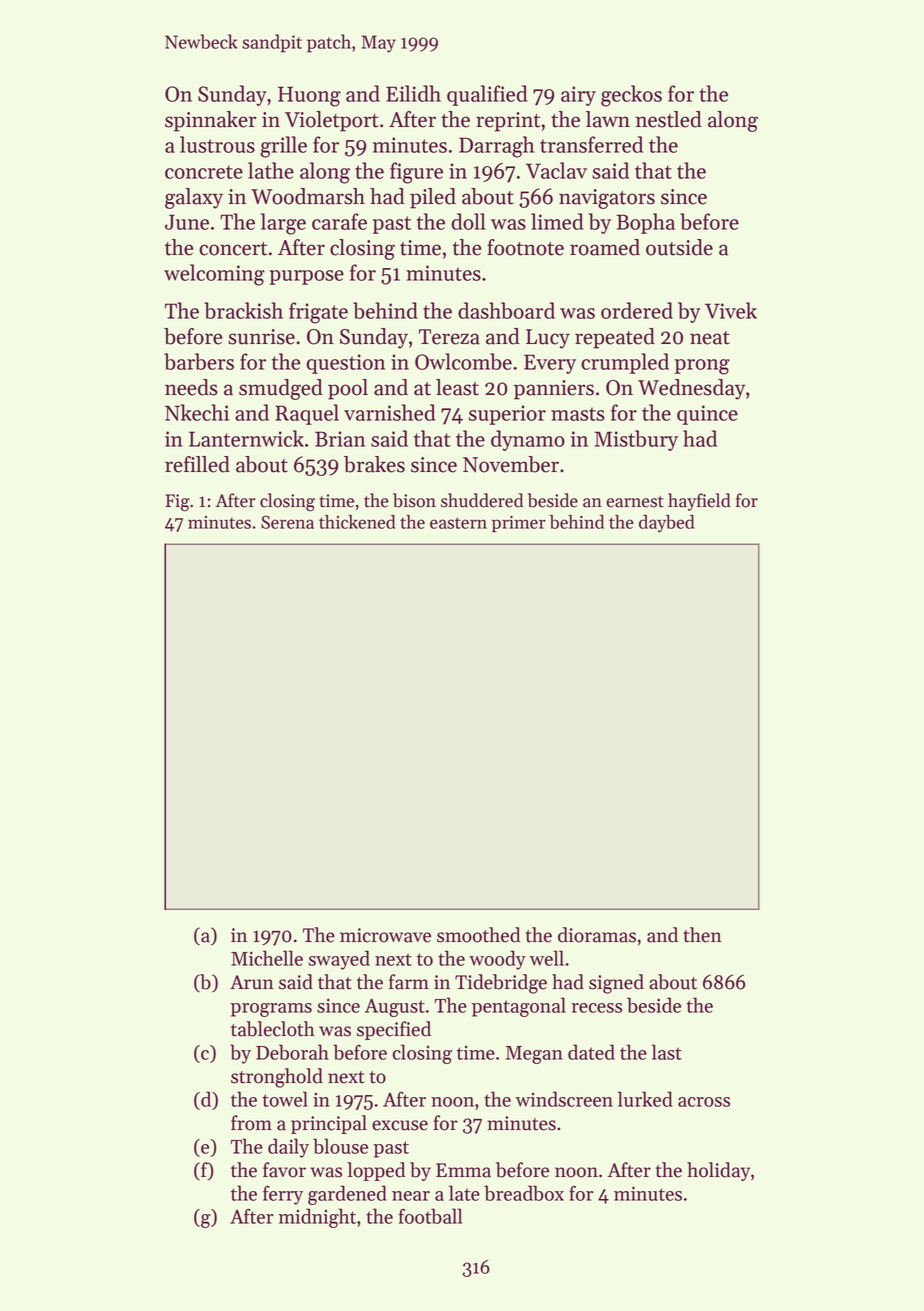 This screenshot has height=1311, width=924. I want to click on galaxy, so click(194, 198).
